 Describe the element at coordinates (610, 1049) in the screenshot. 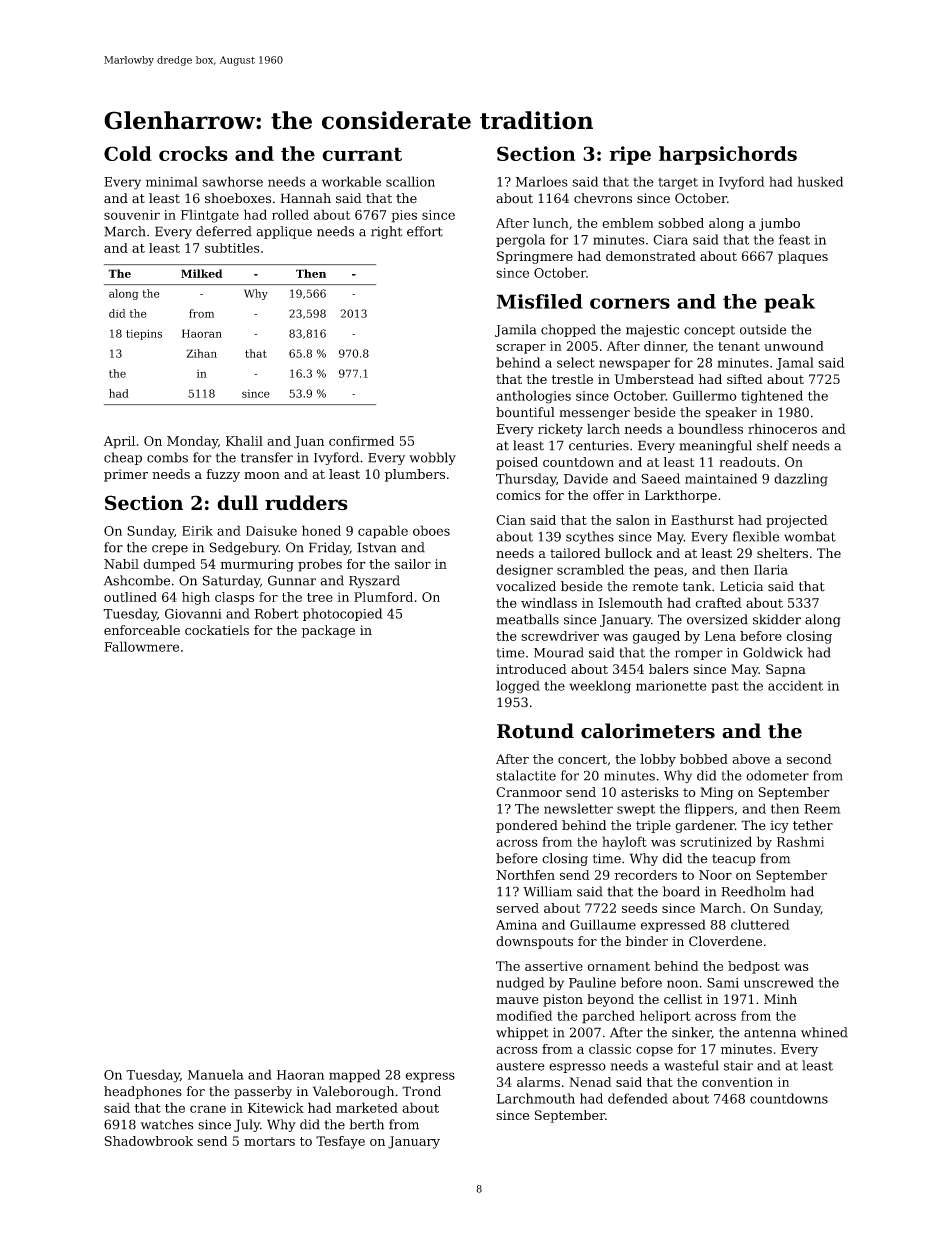

I see `classic` at that location.
